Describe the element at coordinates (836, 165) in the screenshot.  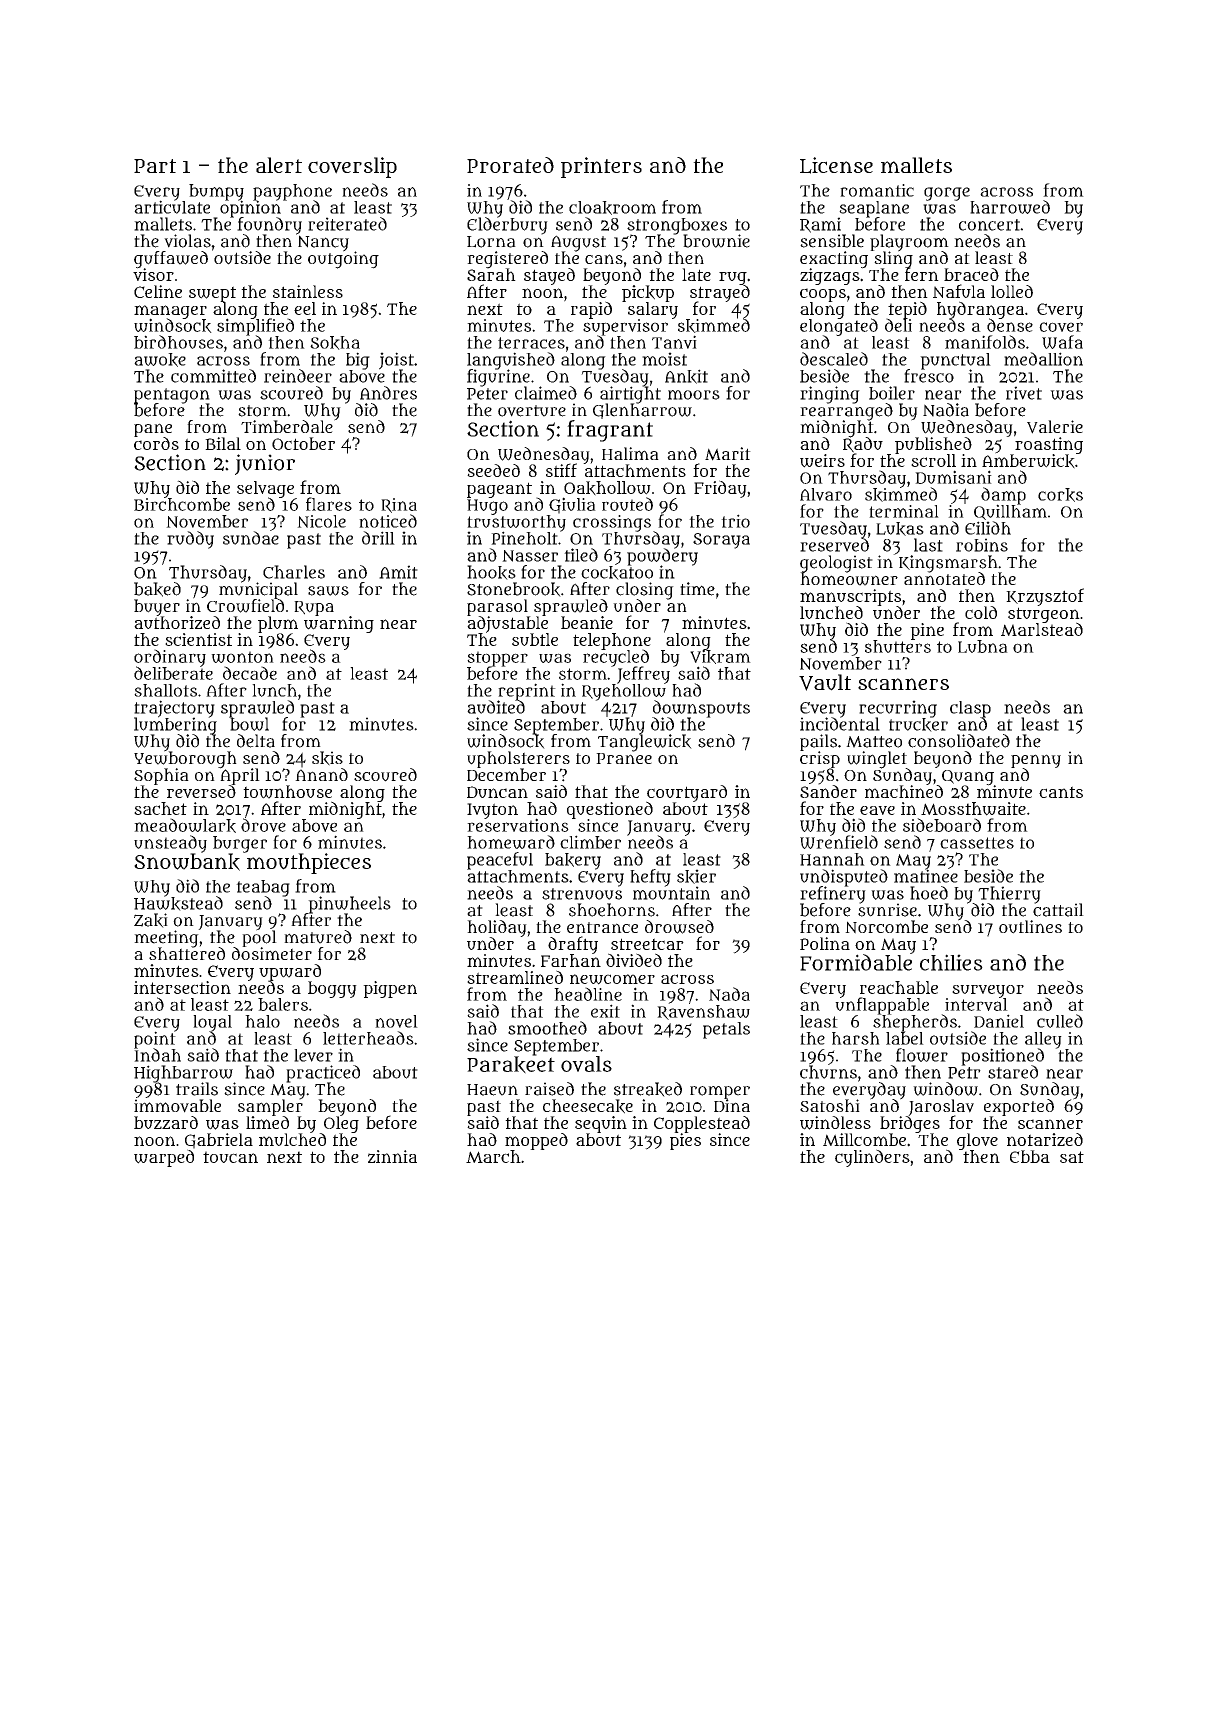
I see `License` at that location.
